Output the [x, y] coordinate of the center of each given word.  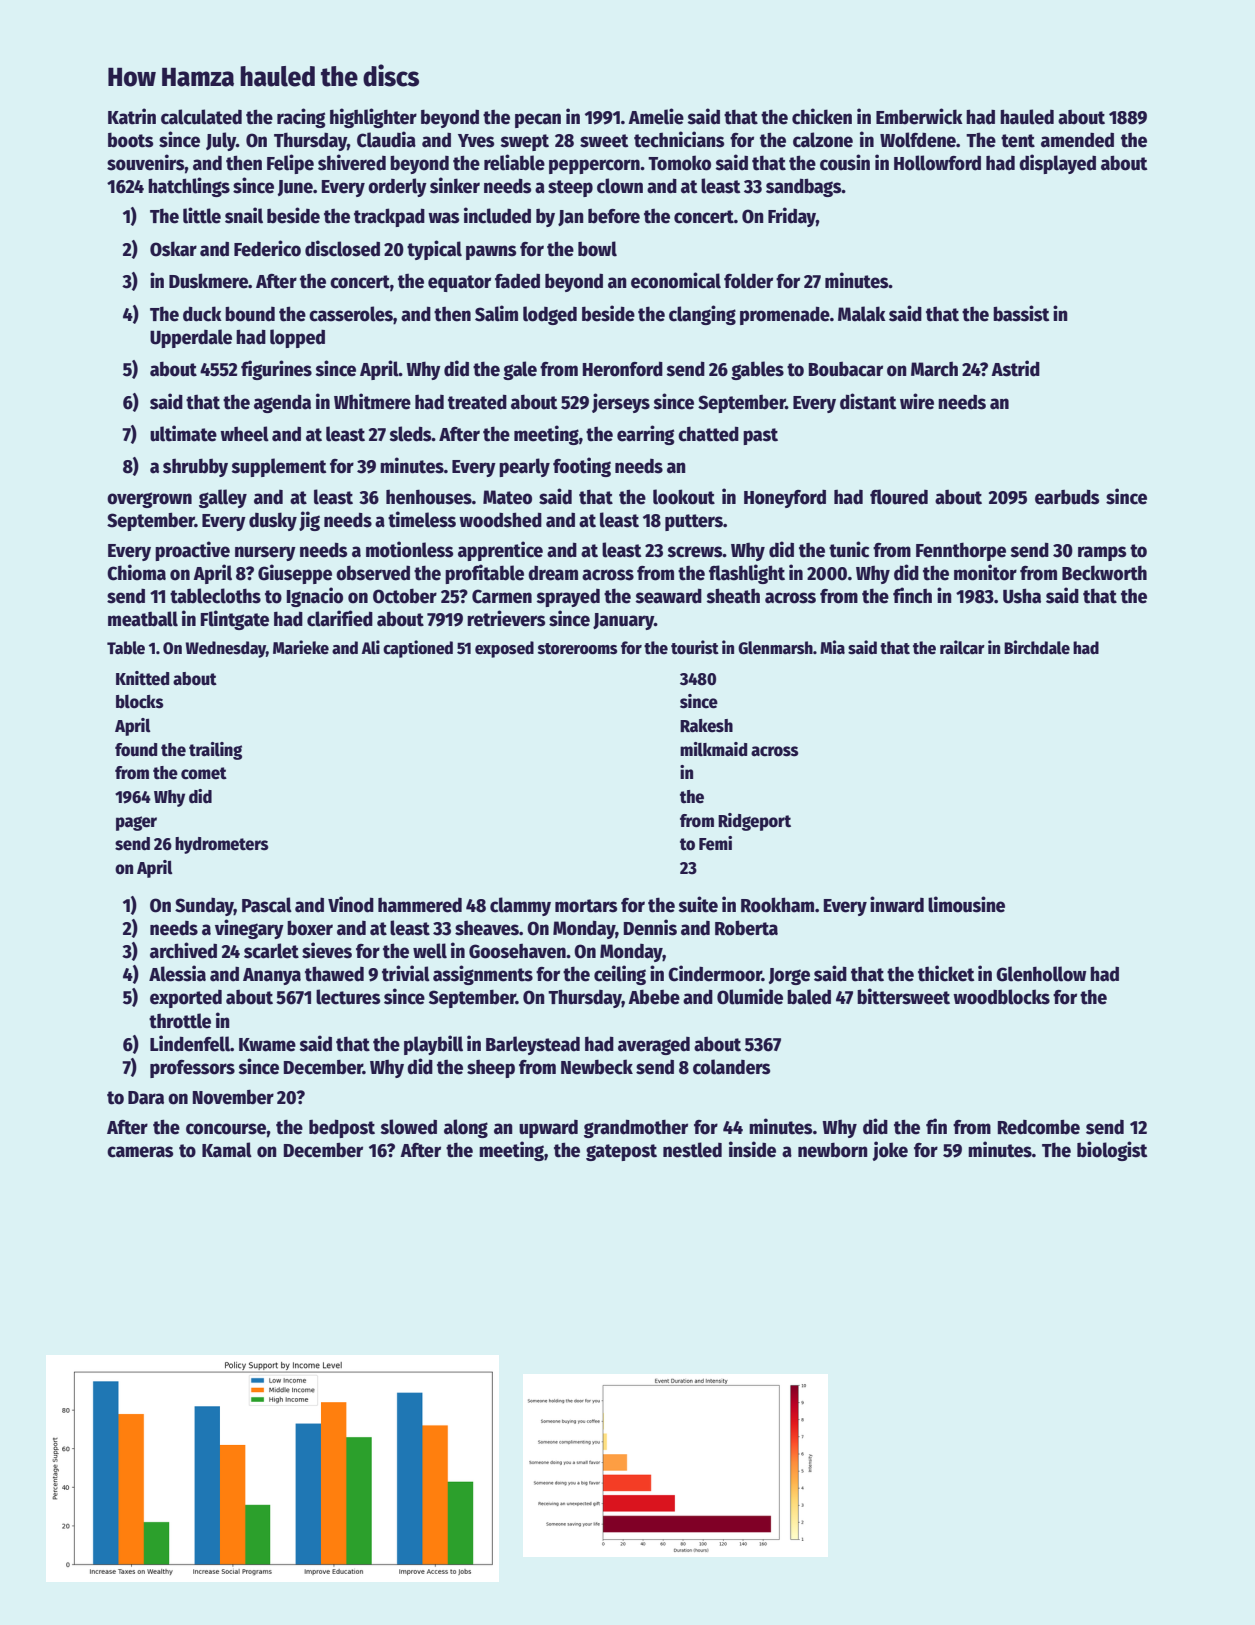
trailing [215, 751]
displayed [1057, 164]
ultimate [183, 433]
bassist [1021, 313]
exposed [504, 649]
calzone [823, 140]
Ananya [272, 976]
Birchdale [1037, 647]
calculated [201, 117]
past [760, 436]
